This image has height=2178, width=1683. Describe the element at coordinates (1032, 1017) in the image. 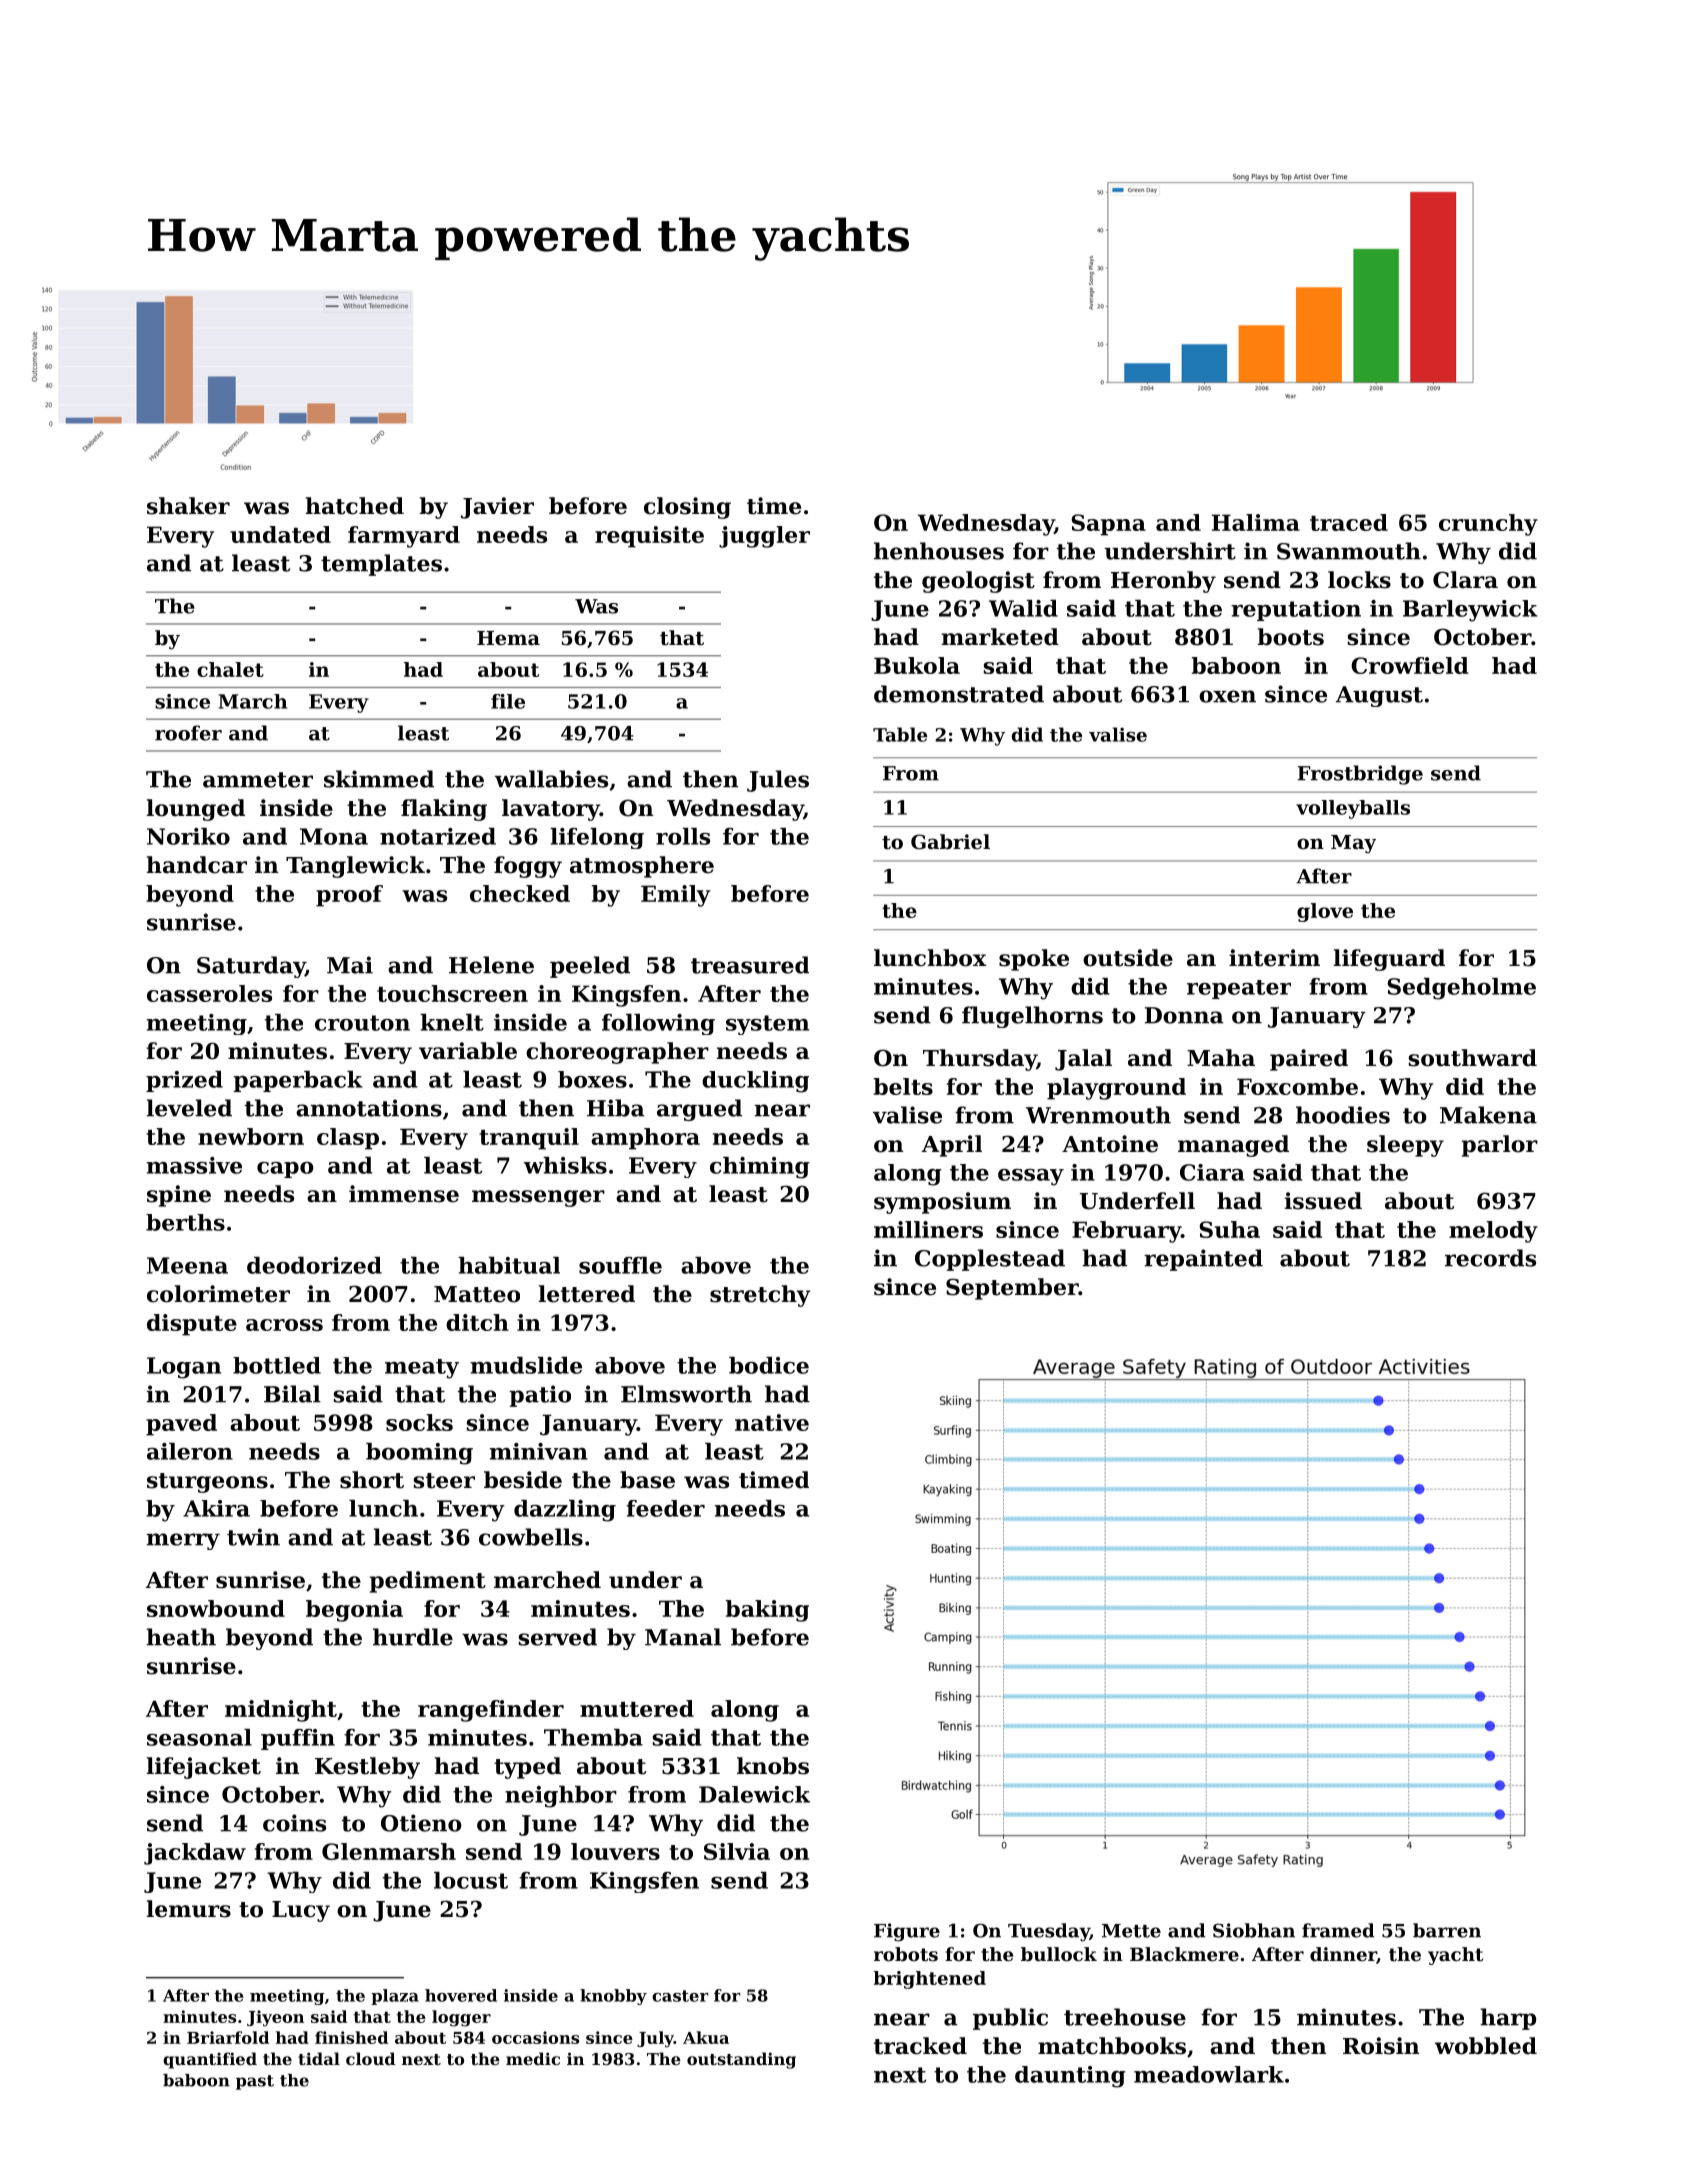

I see `flugelhorns` at that location.
